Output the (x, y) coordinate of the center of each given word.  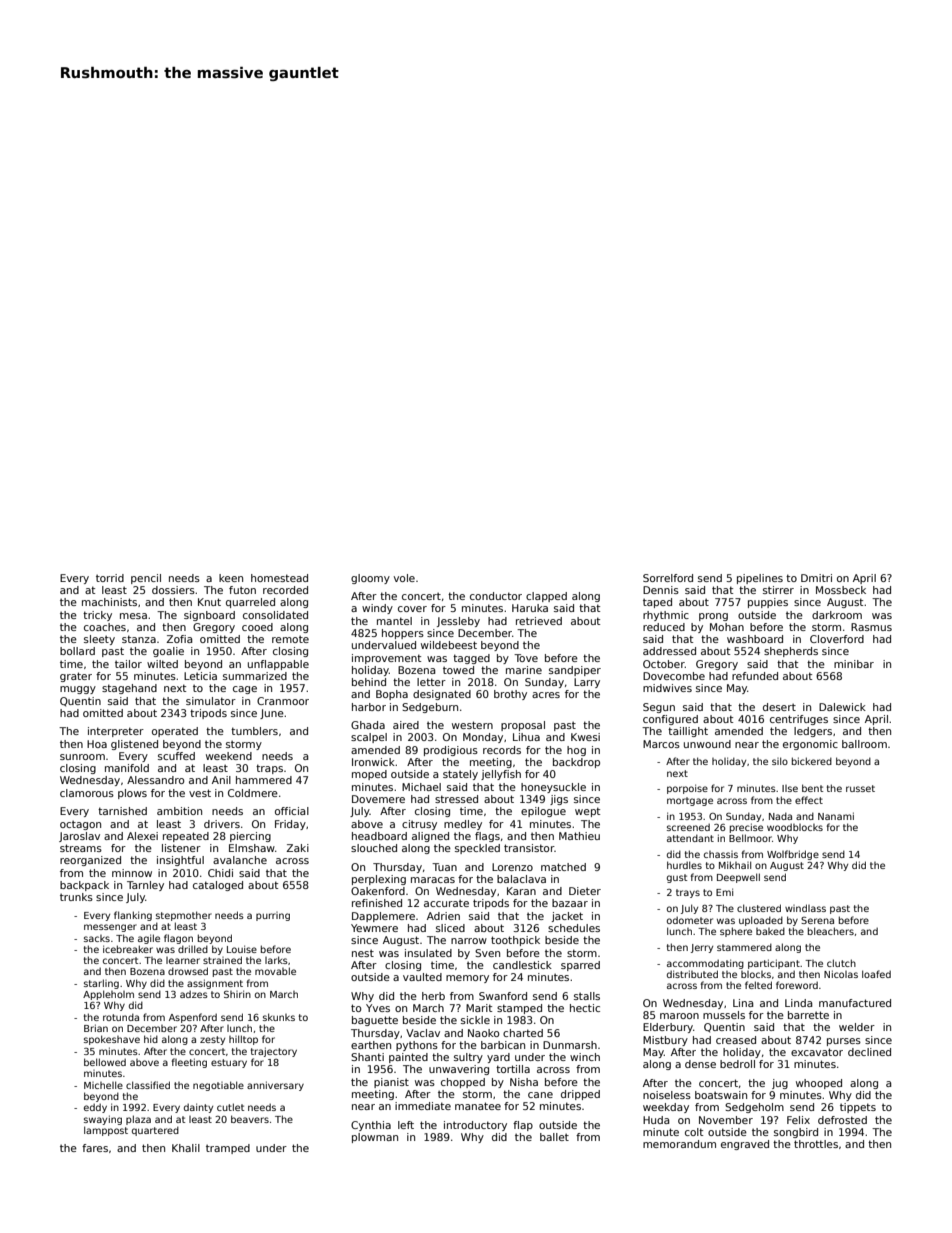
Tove (526, 658)
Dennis (661, 590)
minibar (854, 664)
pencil (146, 579)
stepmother (184, 916)
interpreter (116, 732)
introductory (475, 1126)
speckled (477, 849)
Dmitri (816, 578)
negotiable (218, 1086)
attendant (690, 838)
